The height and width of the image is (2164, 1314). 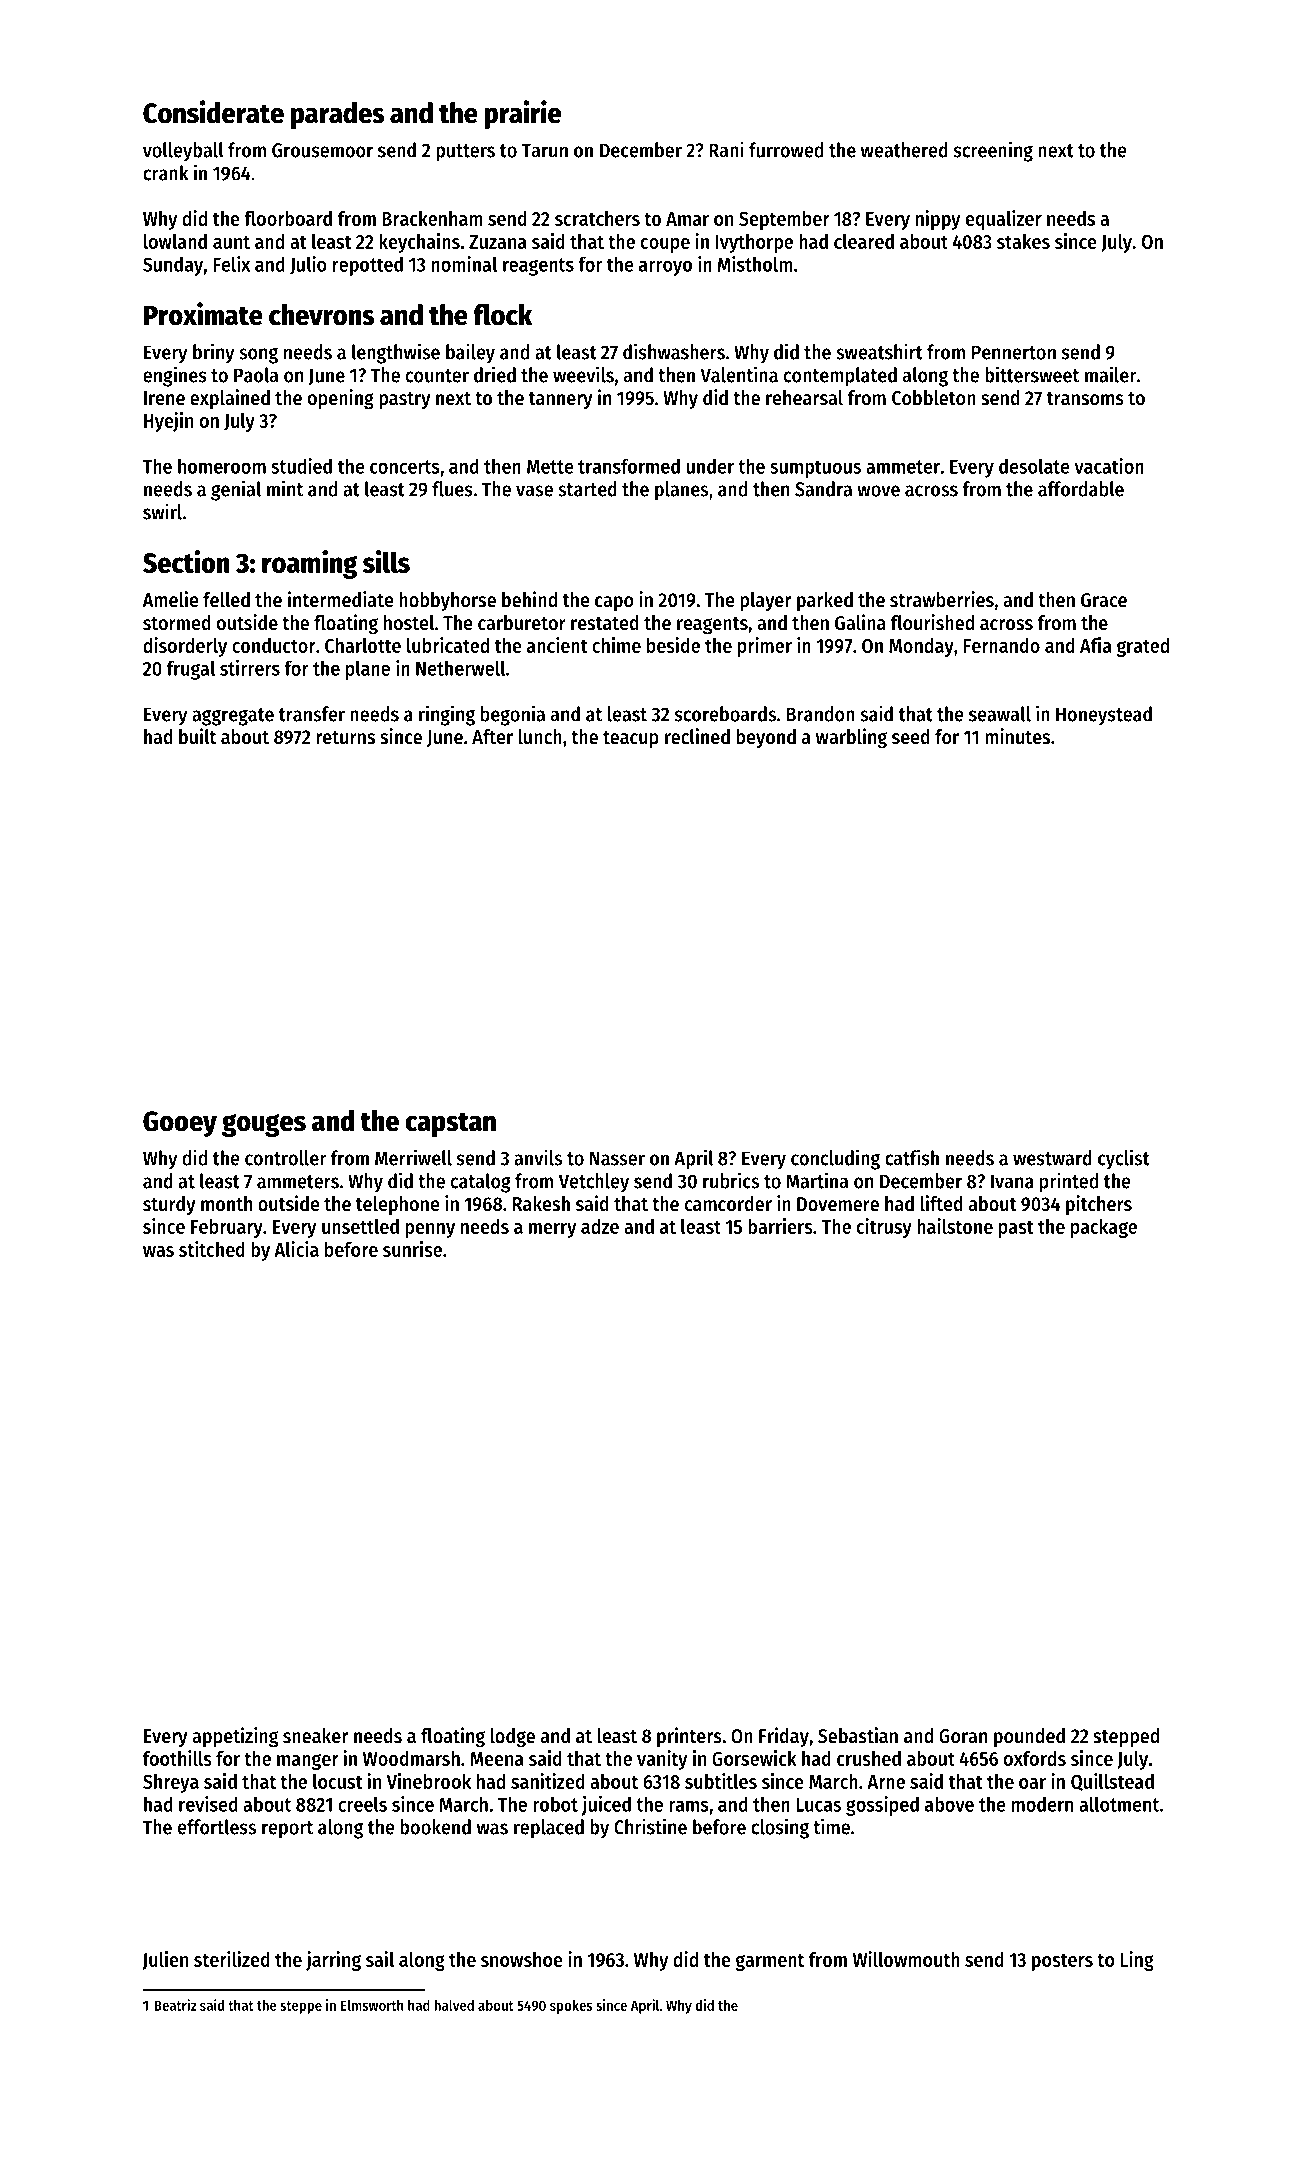 I want to click on garment, so click(x=769, y=1962).
